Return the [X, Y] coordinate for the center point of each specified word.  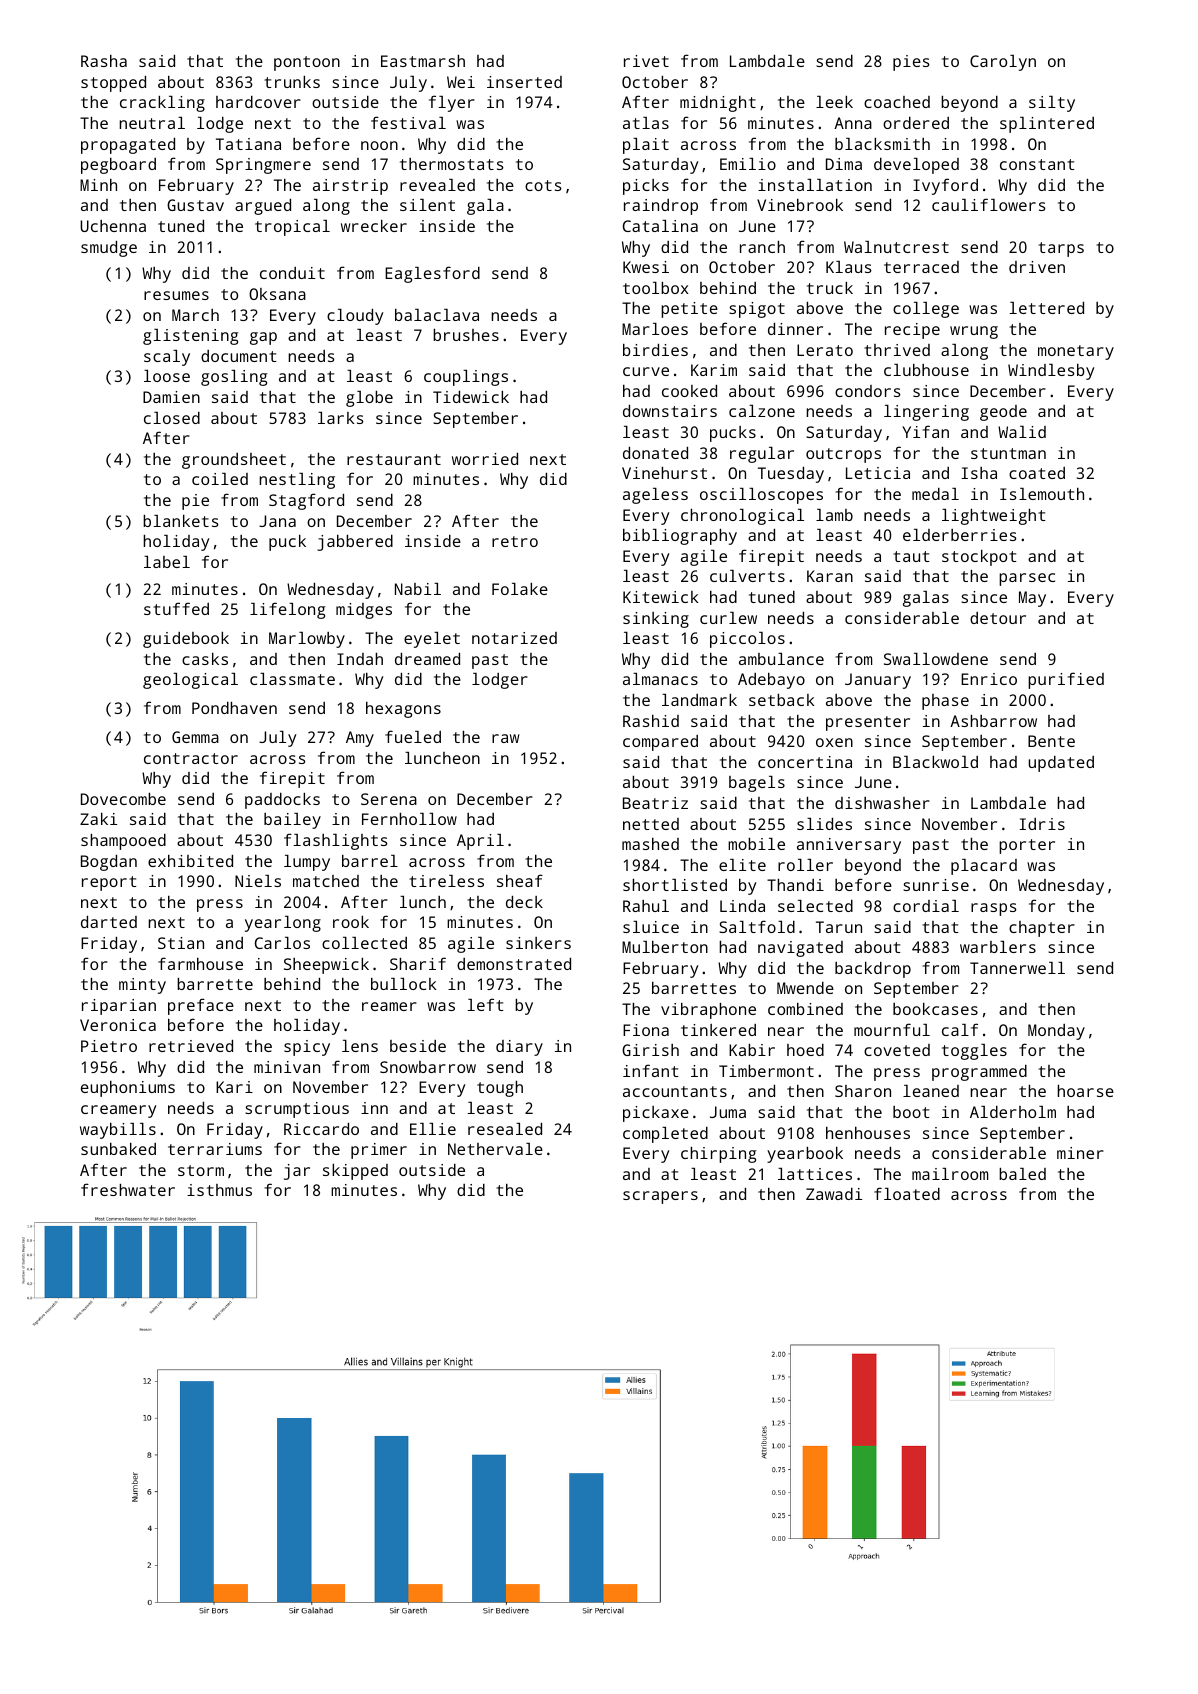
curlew [728, 618]
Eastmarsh [423, 61]
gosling [234, 378]
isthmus [219, 1190]
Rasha [104, 61]
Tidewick [471, 397]
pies [911, 63]
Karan [830, 576]
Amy [360, 739]
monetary [1076, 352]
